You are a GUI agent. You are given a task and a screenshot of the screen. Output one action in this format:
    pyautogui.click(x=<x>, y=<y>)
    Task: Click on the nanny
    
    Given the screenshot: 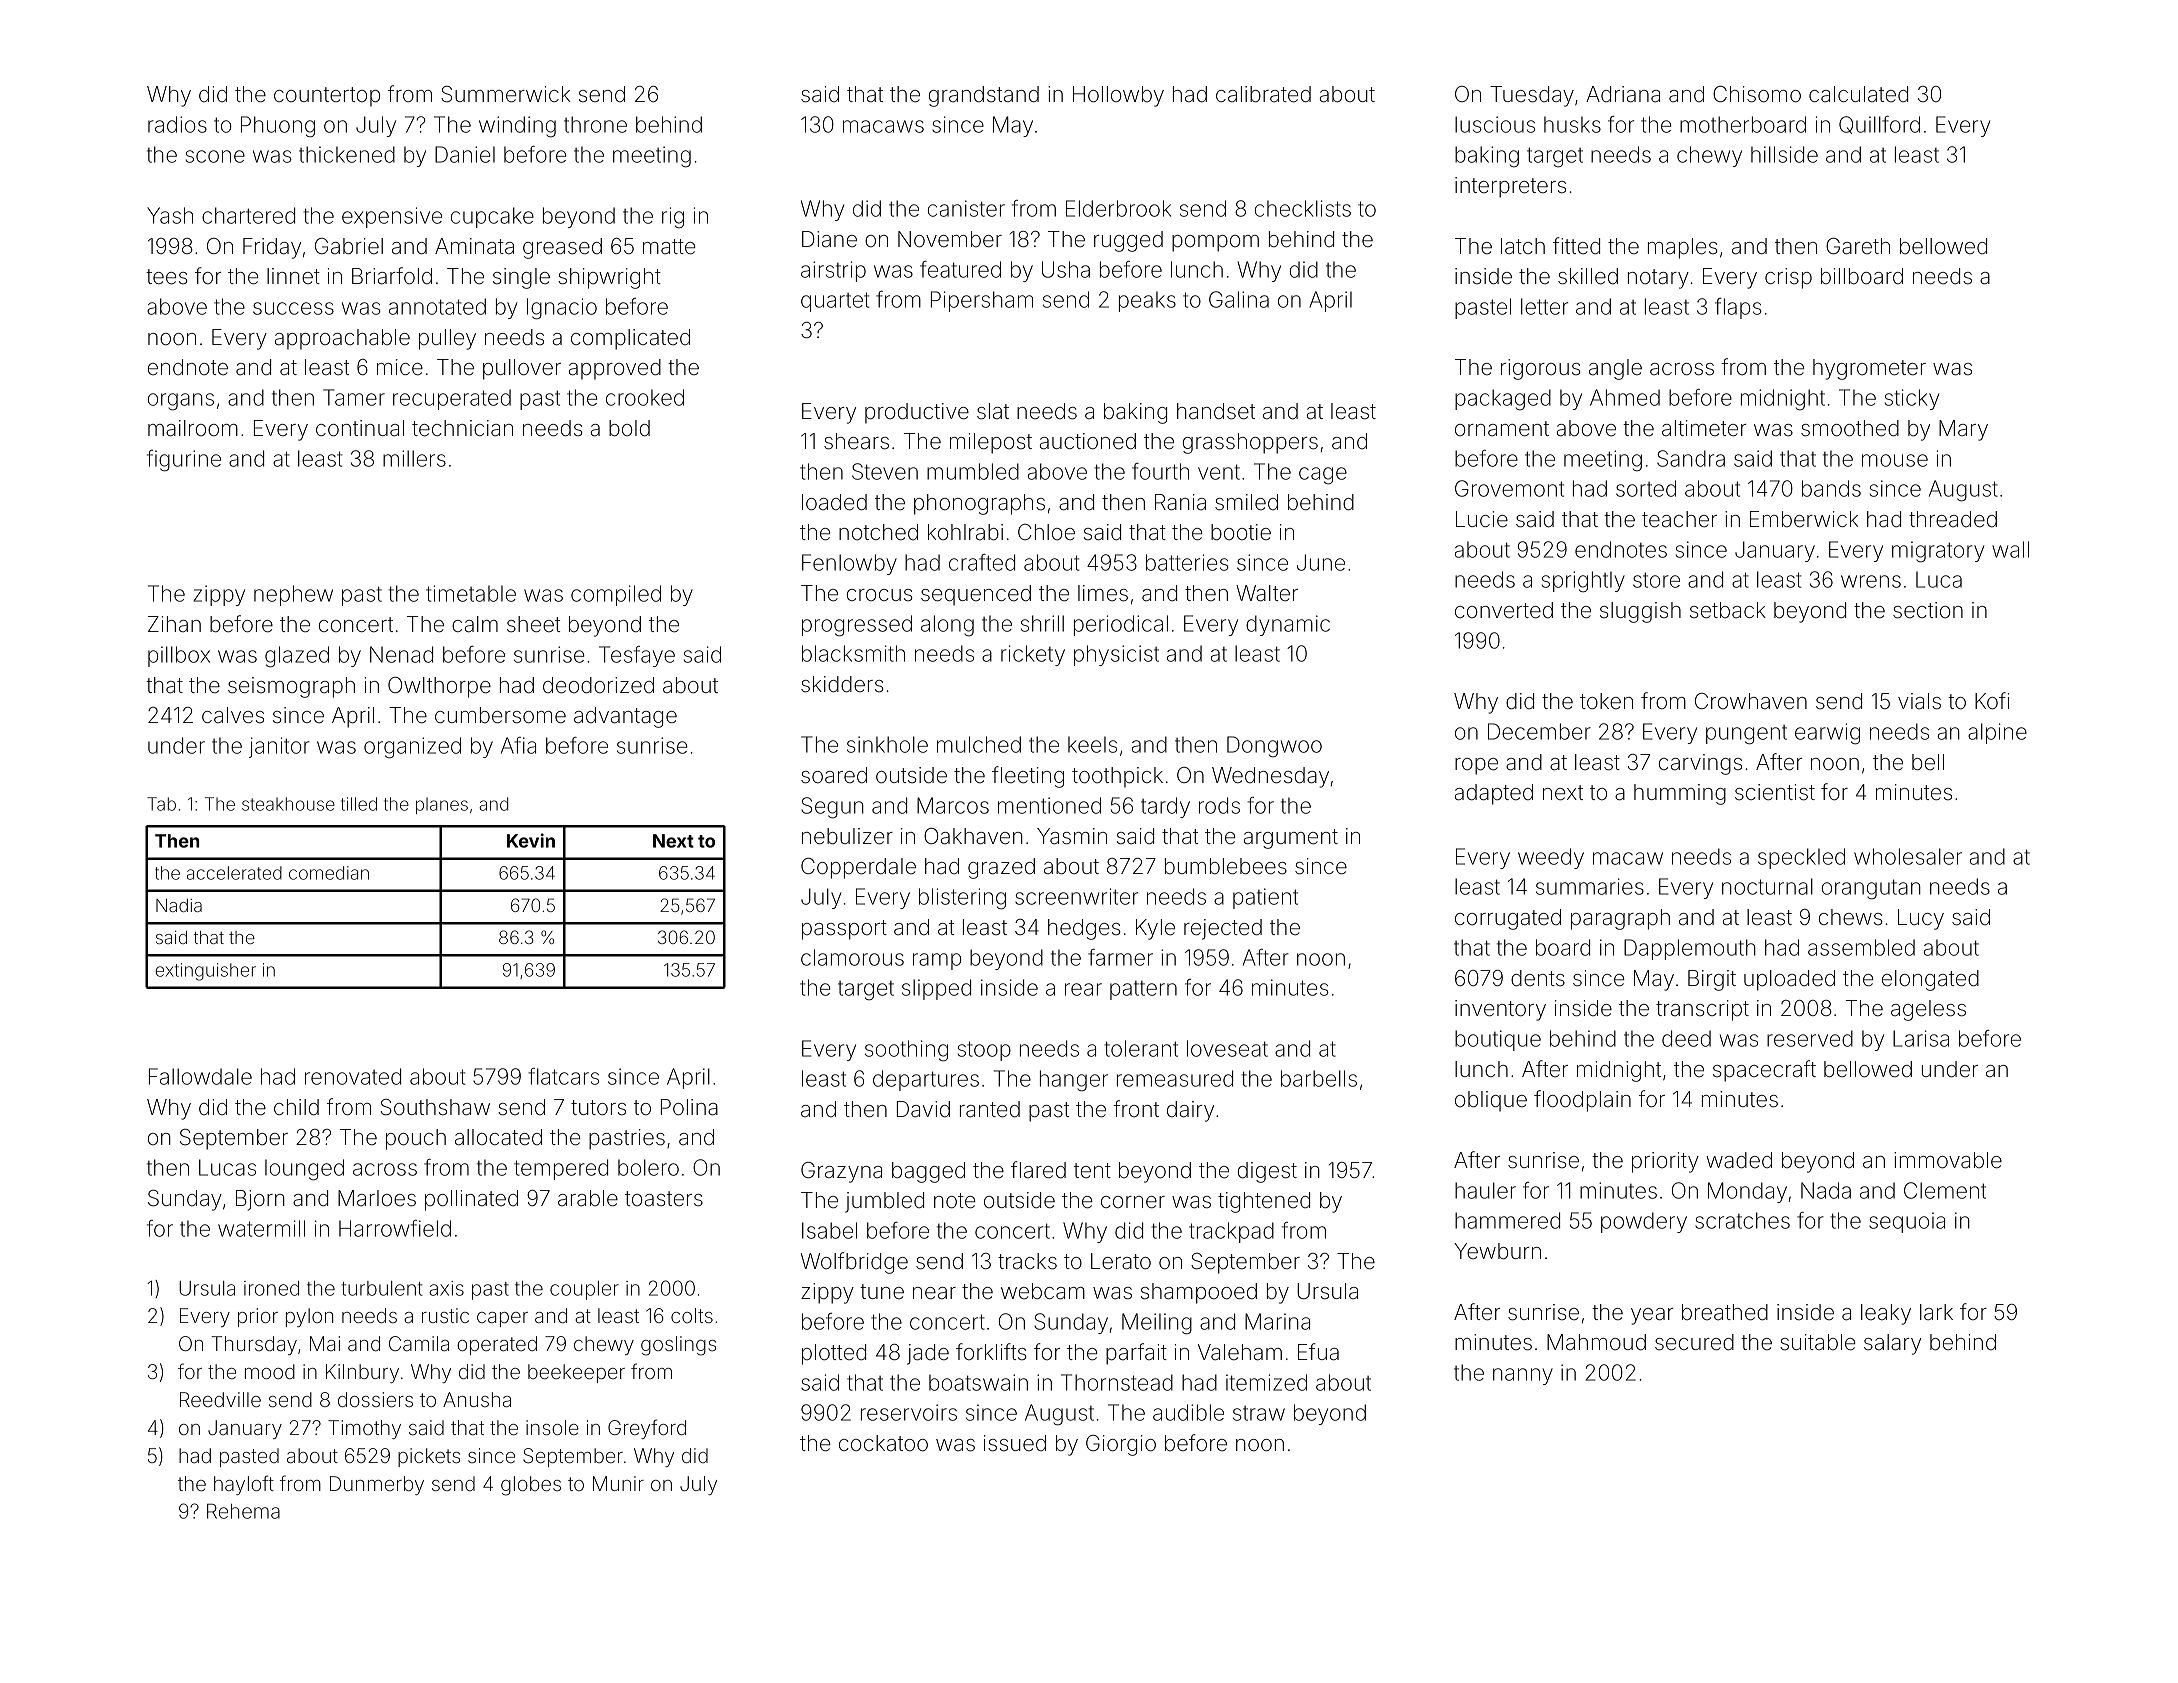 What is the action you would take?
    pyautogui.click(x=1523, y=1376)
